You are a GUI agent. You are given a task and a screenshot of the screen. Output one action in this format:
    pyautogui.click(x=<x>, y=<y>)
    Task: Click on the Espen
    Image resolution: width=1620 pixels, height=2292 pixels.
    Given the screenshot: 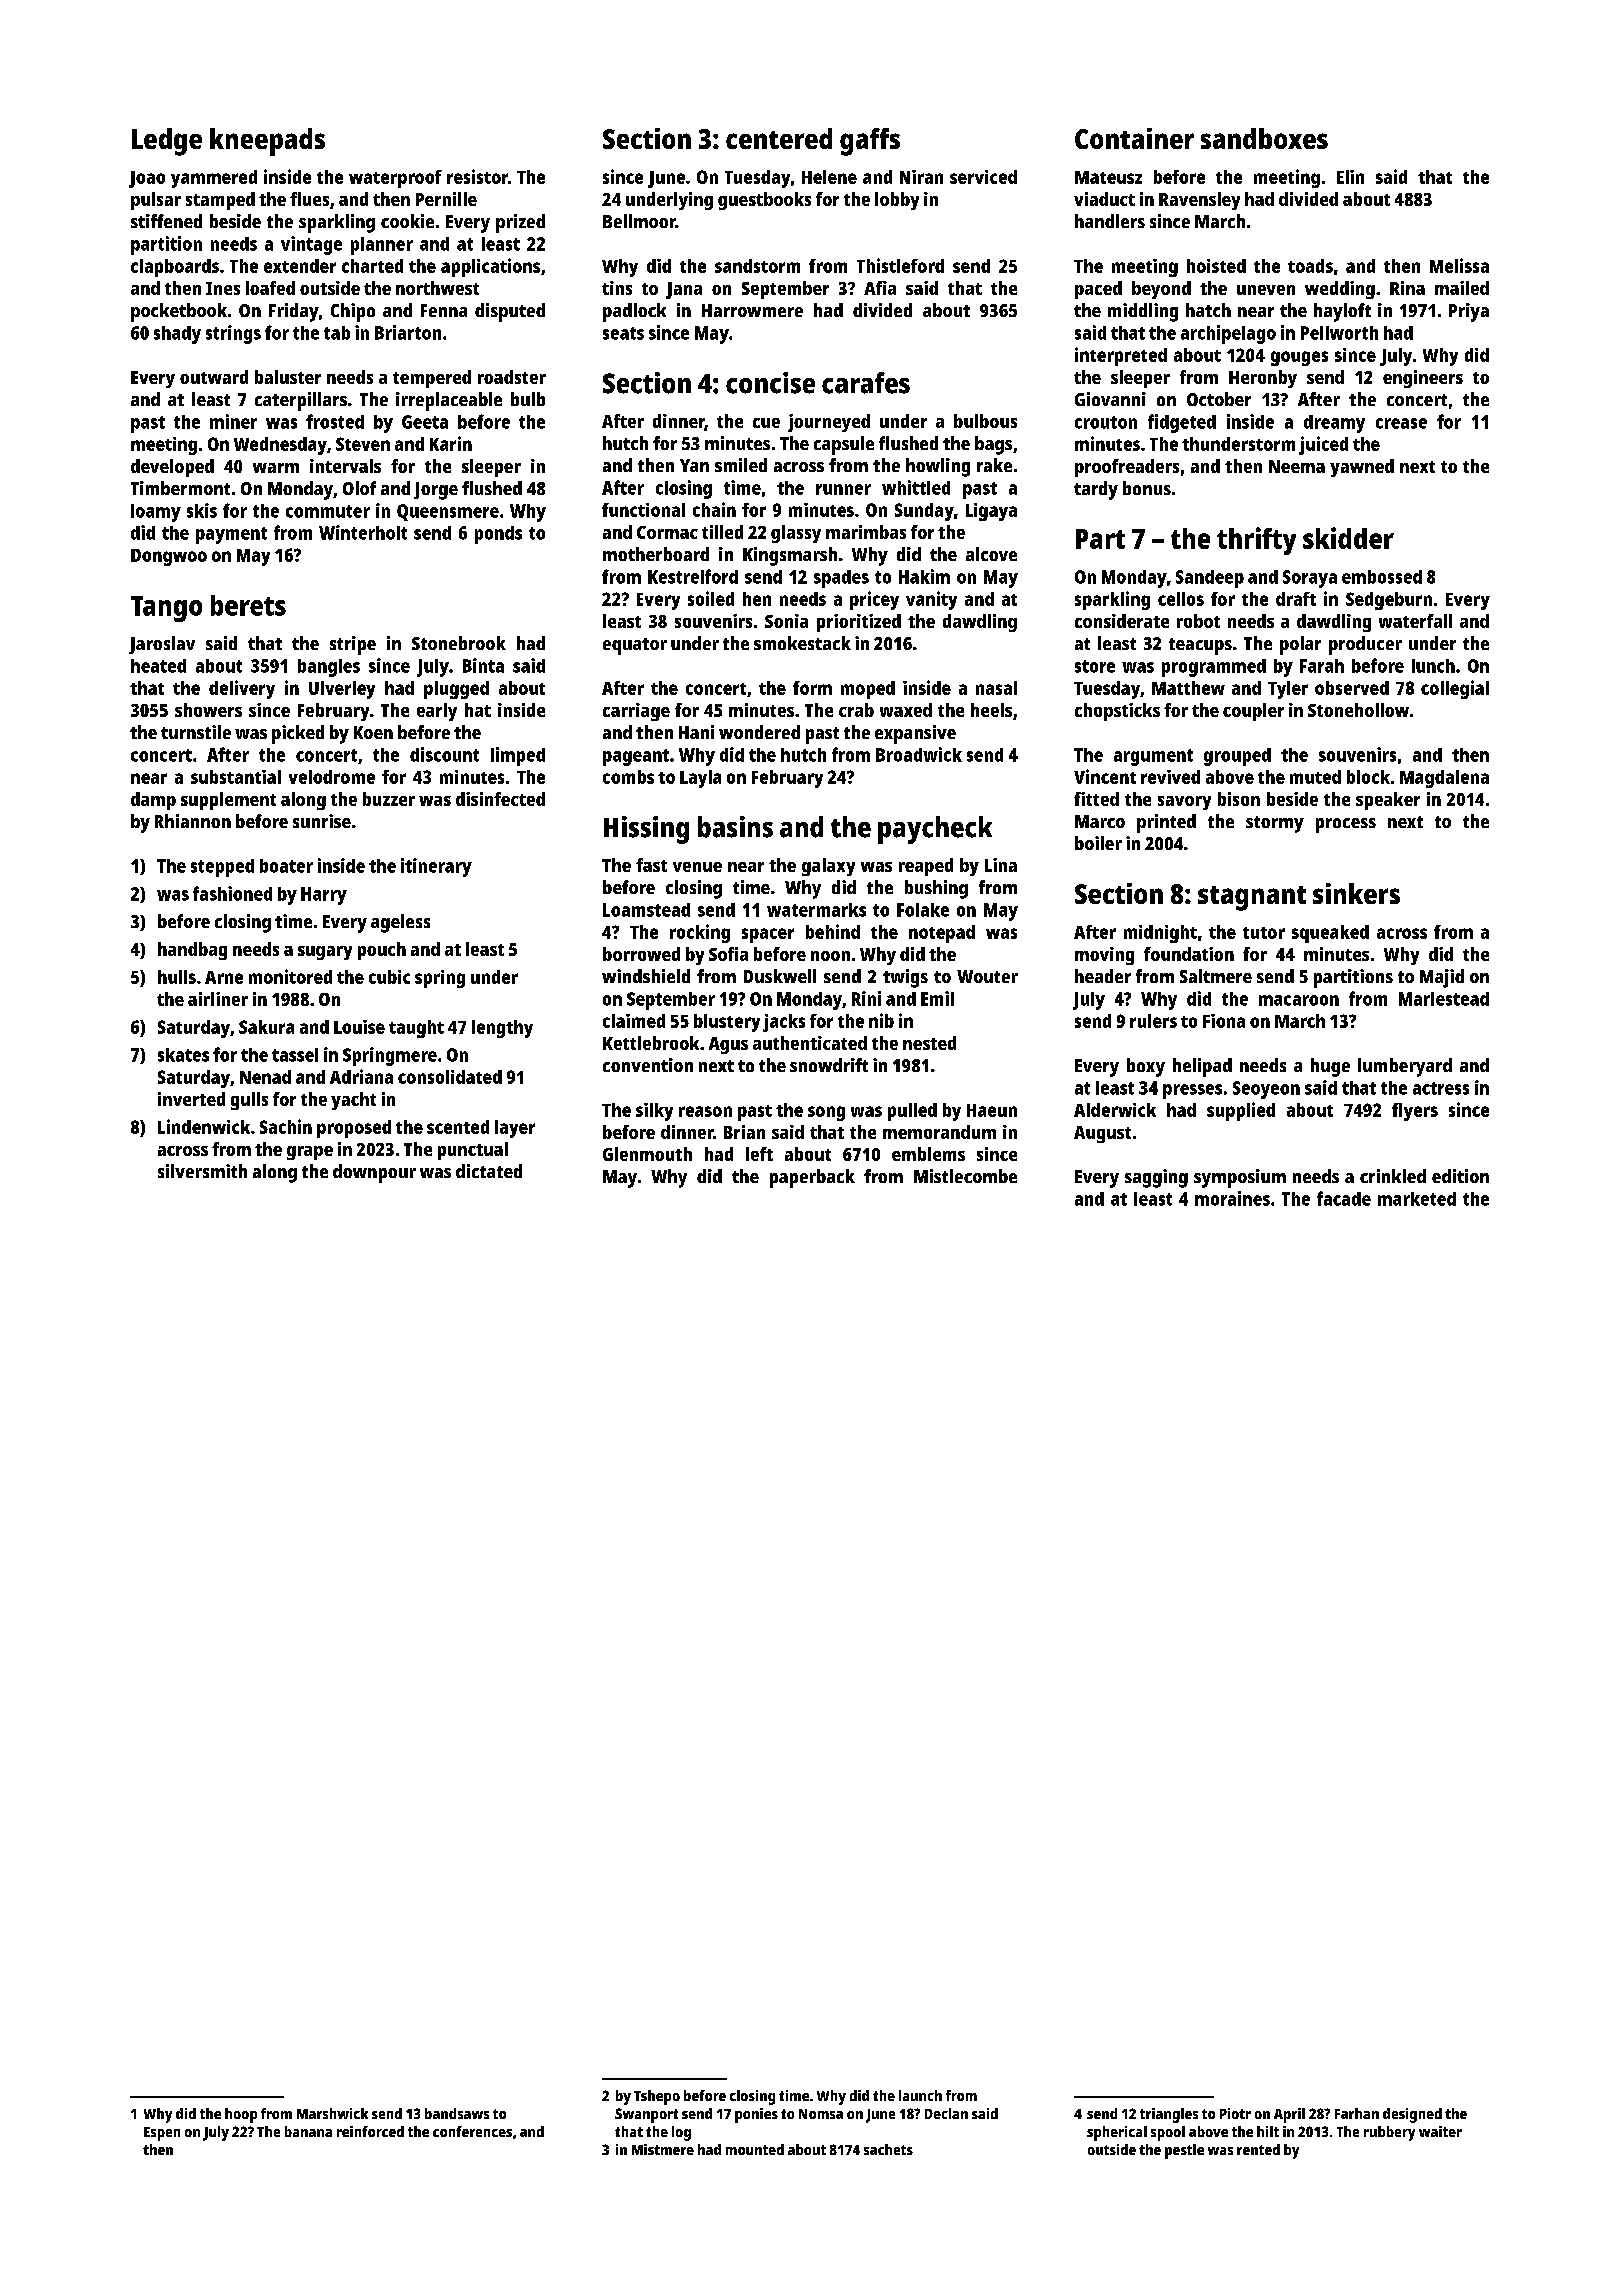 What is the action you would take?
    pyautogui.click(x=162, y=2134)
